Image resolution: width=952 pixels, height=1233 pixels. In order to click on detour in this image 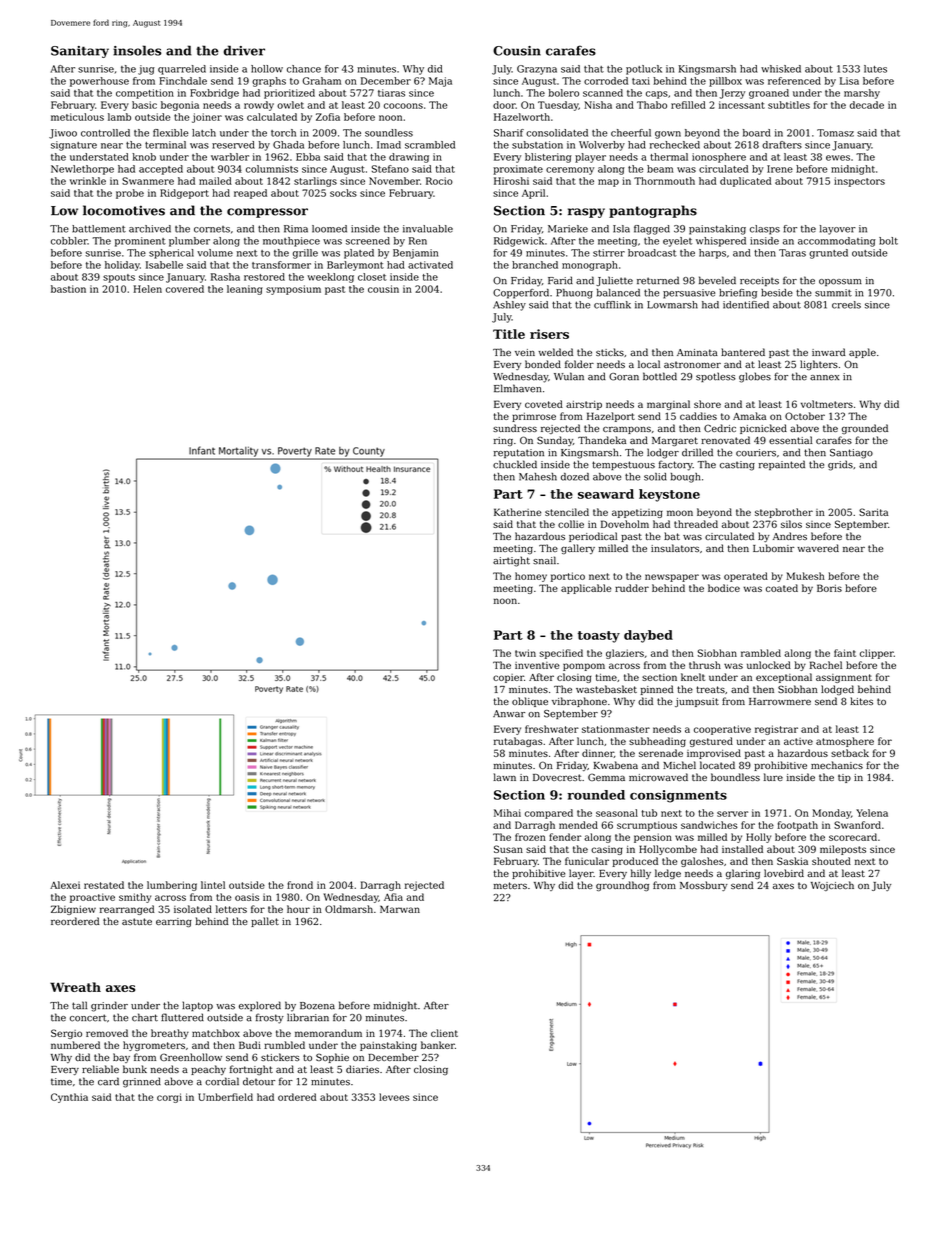, I will do `click(259, 1081)`.
